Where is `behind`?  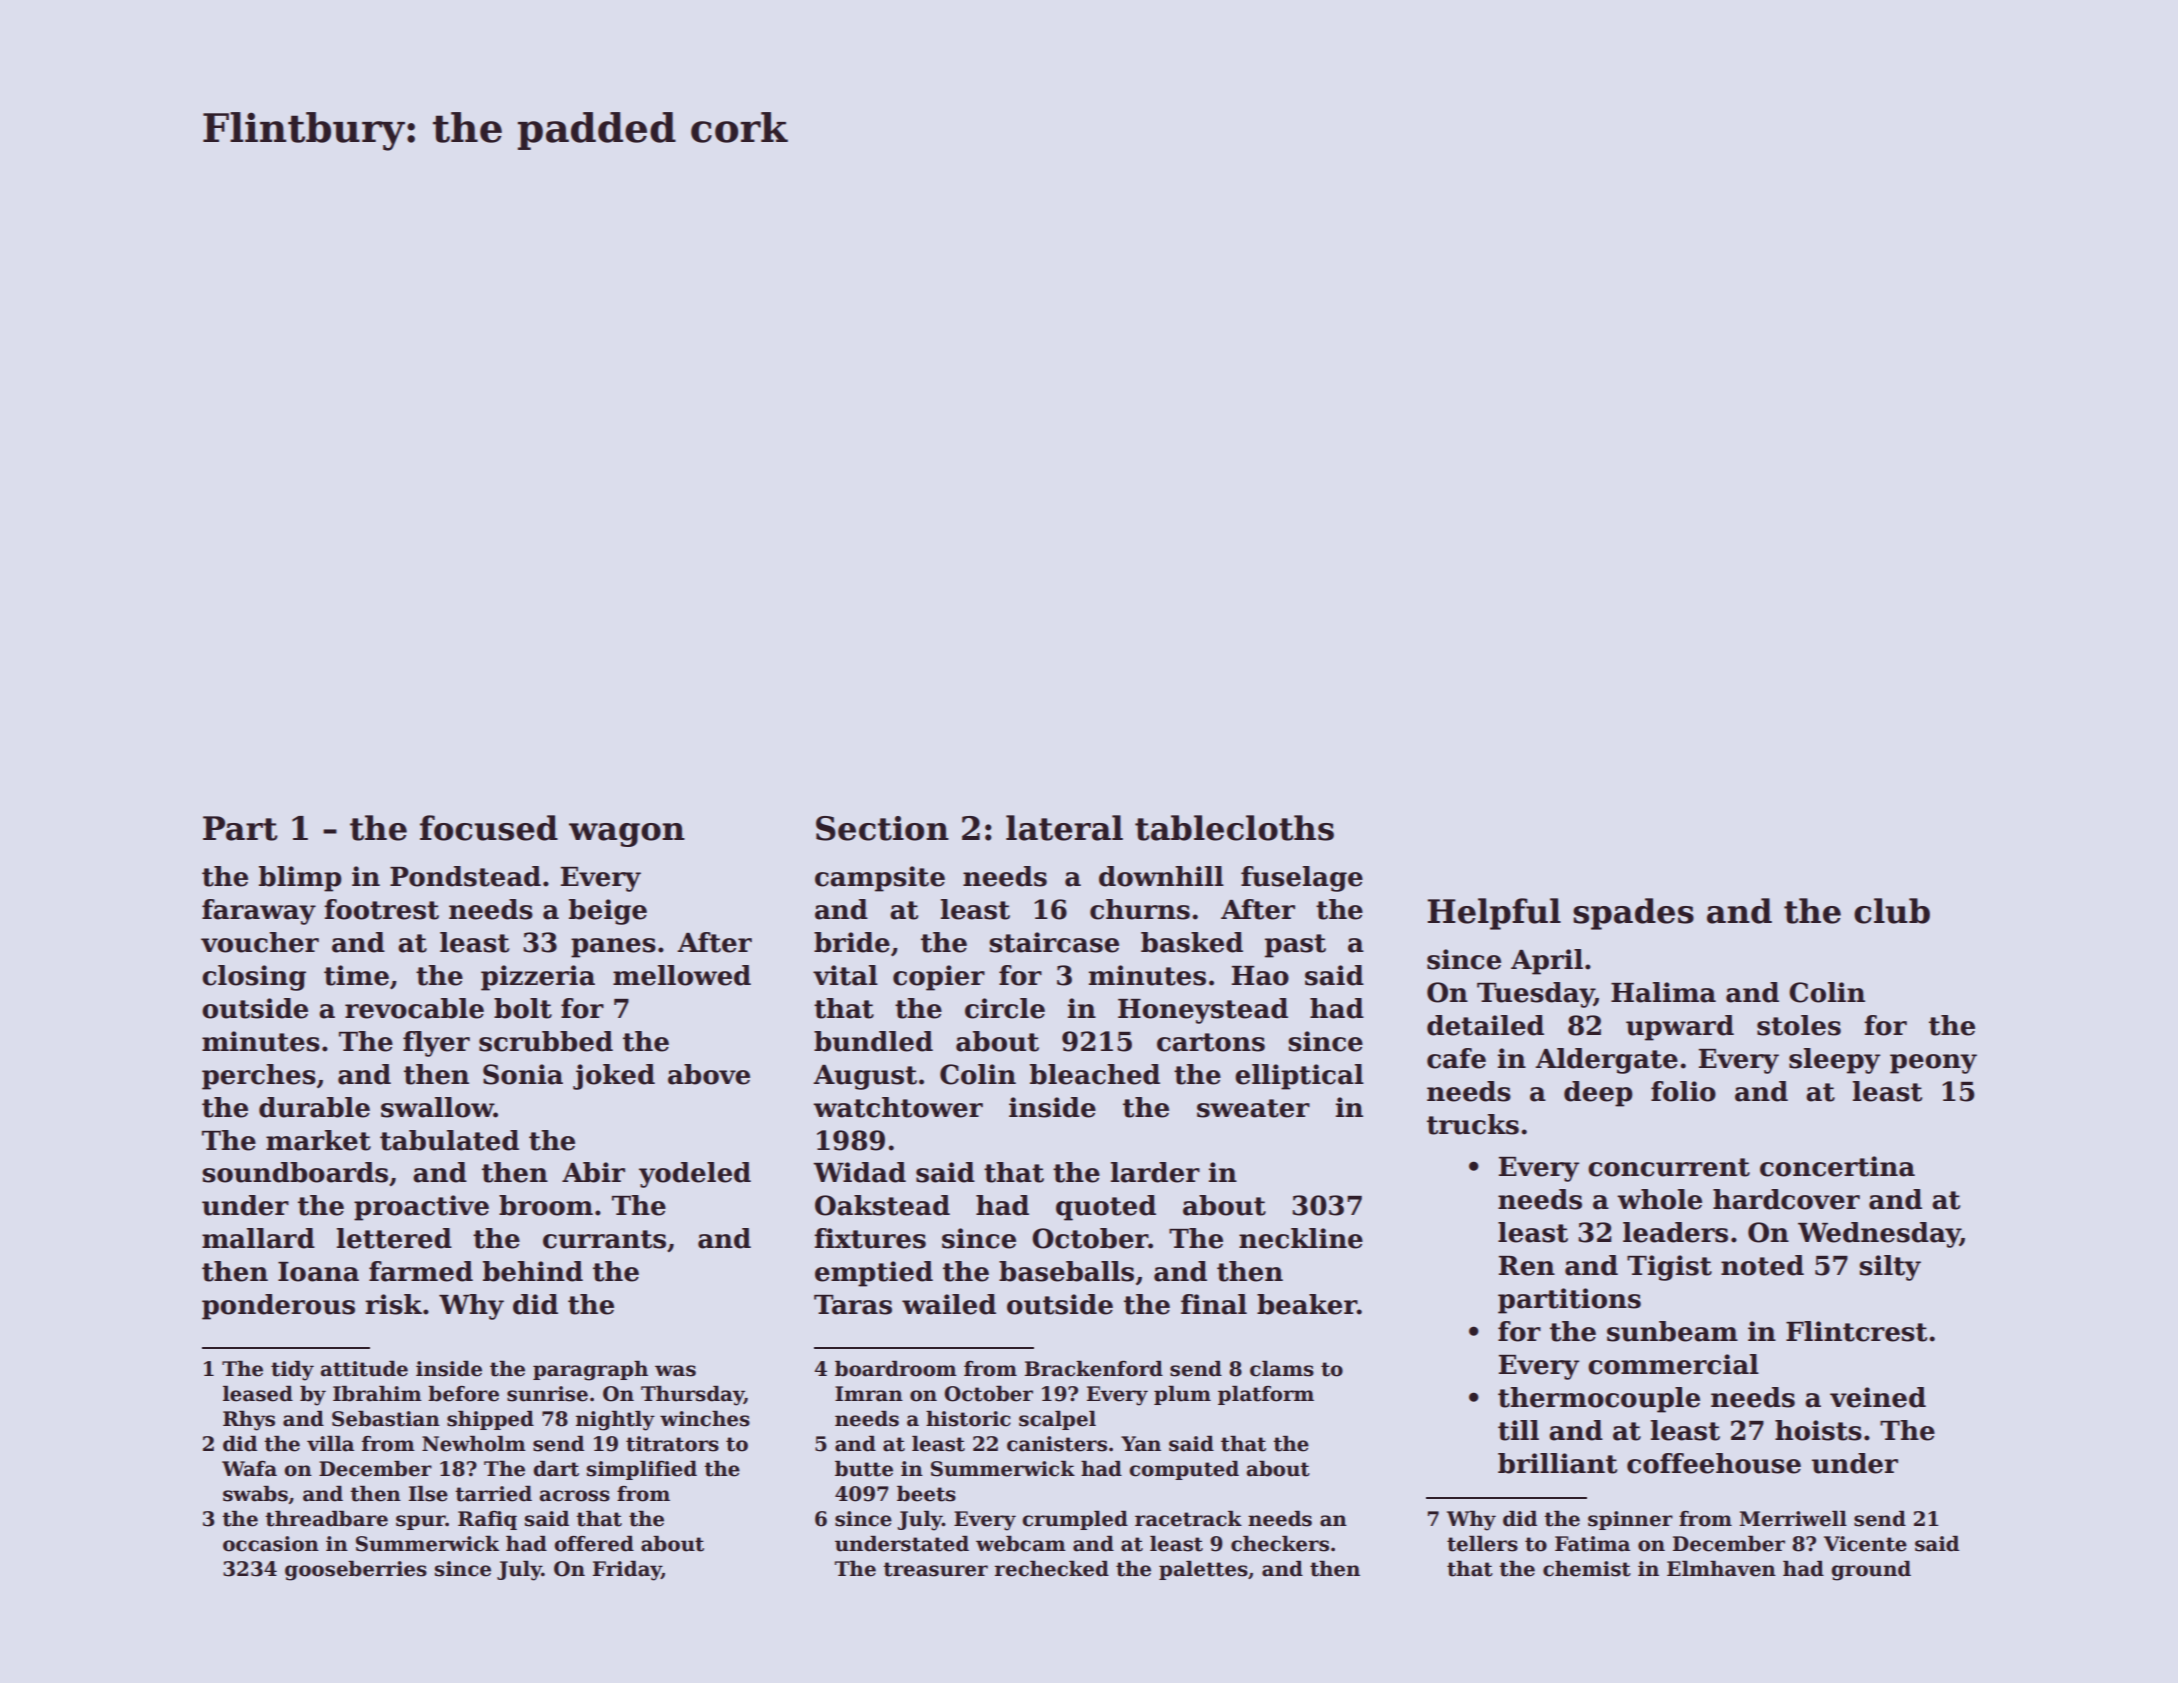
behind is located at coordinates (533, 1271).
